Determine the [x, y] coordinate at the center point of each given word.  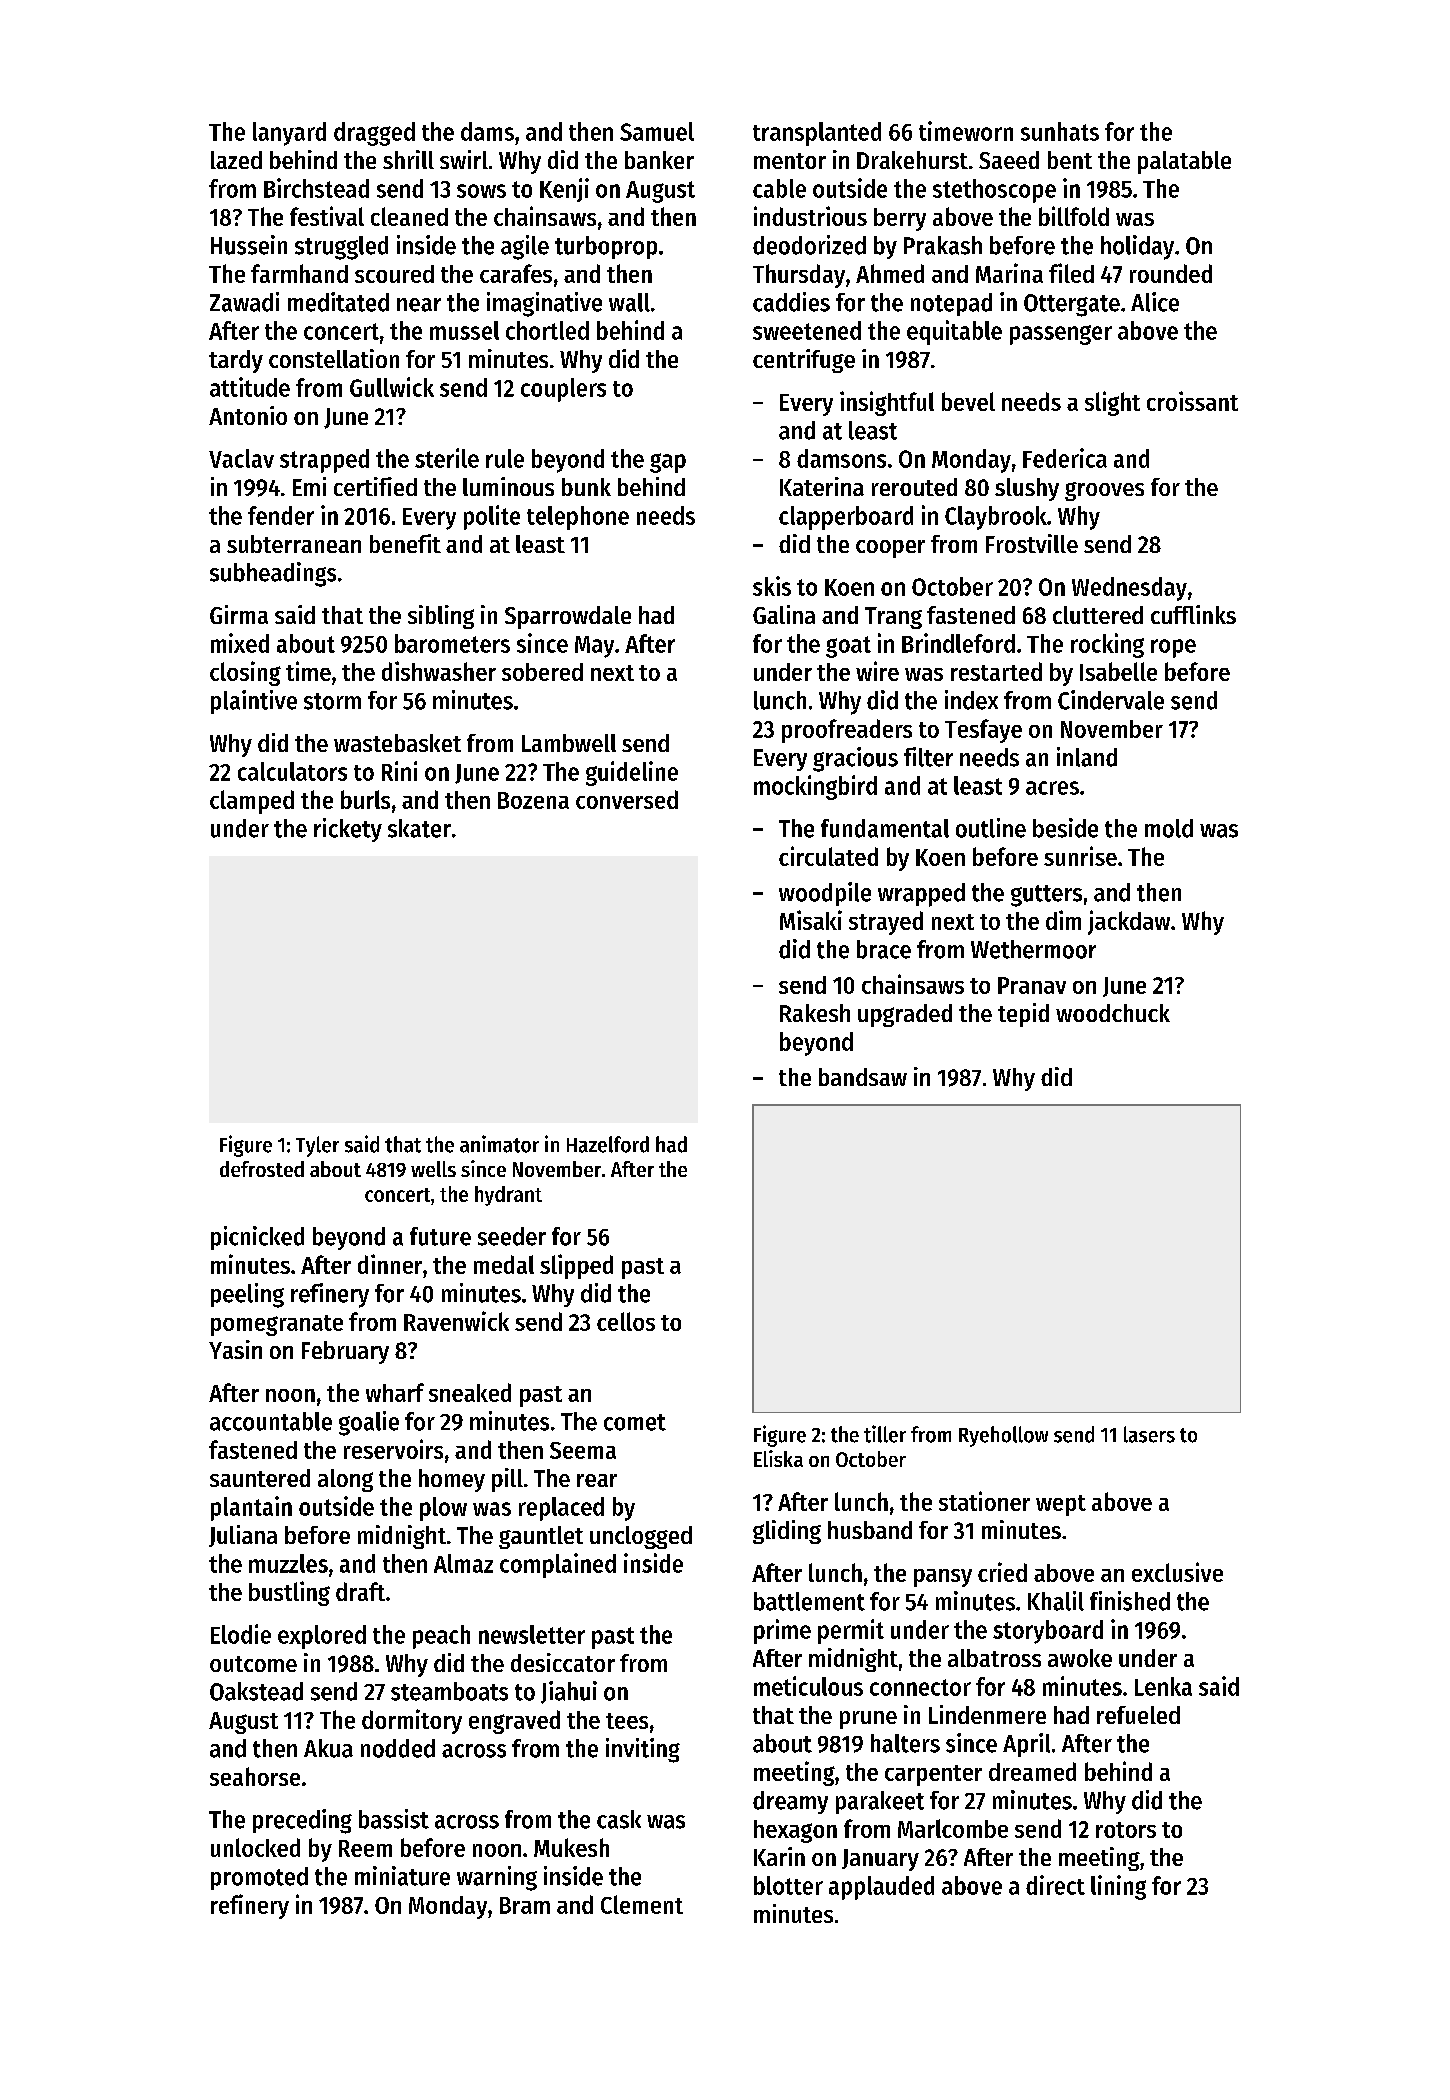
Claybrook [996, 518]
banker [659, 160]
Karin [779, 1856]
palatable [1184, 162]
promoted [259, 1878]
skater [419, 828]
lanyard [289, 134]
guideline [632, 773]
